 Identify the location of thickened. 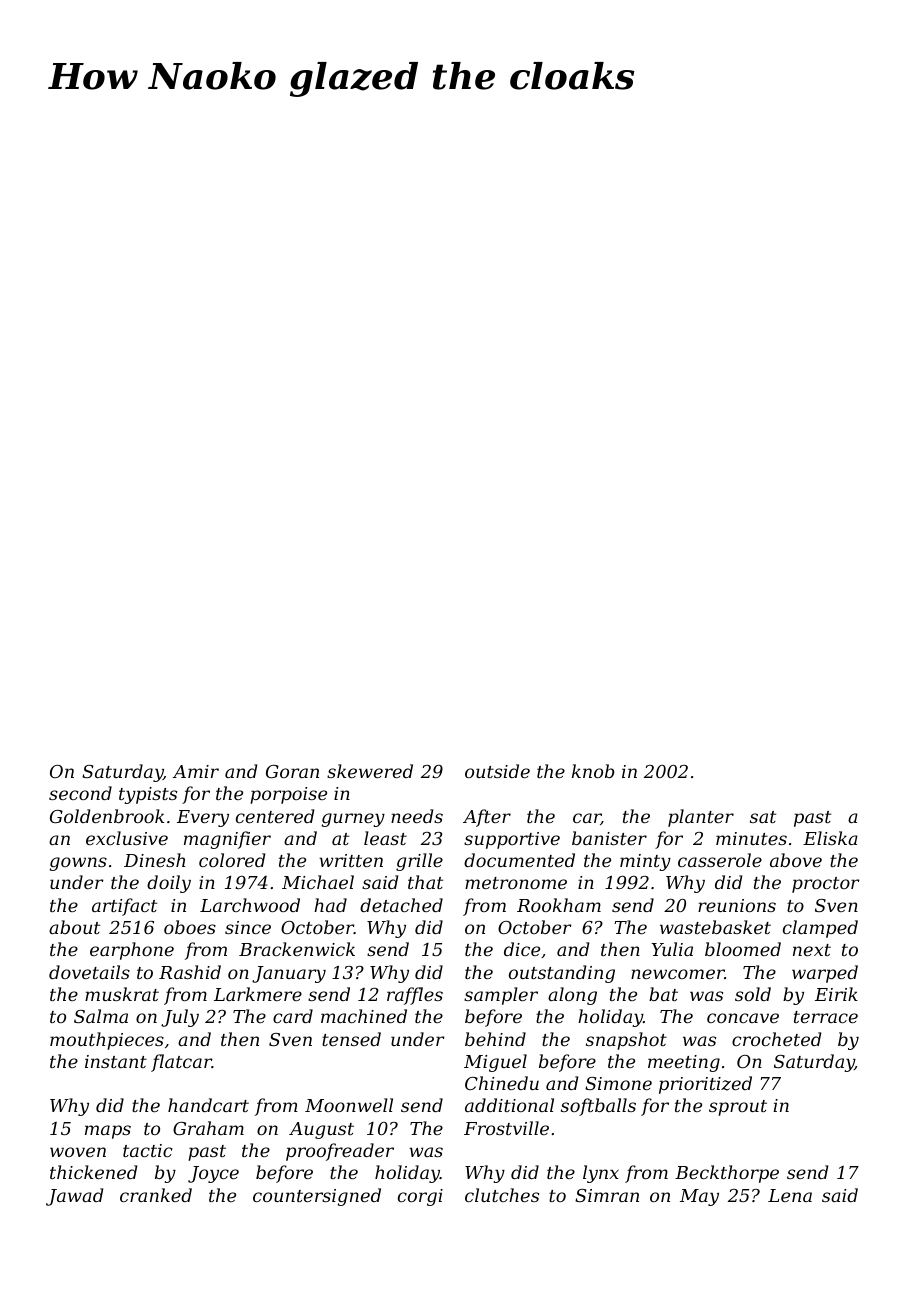
(93, 1172).
